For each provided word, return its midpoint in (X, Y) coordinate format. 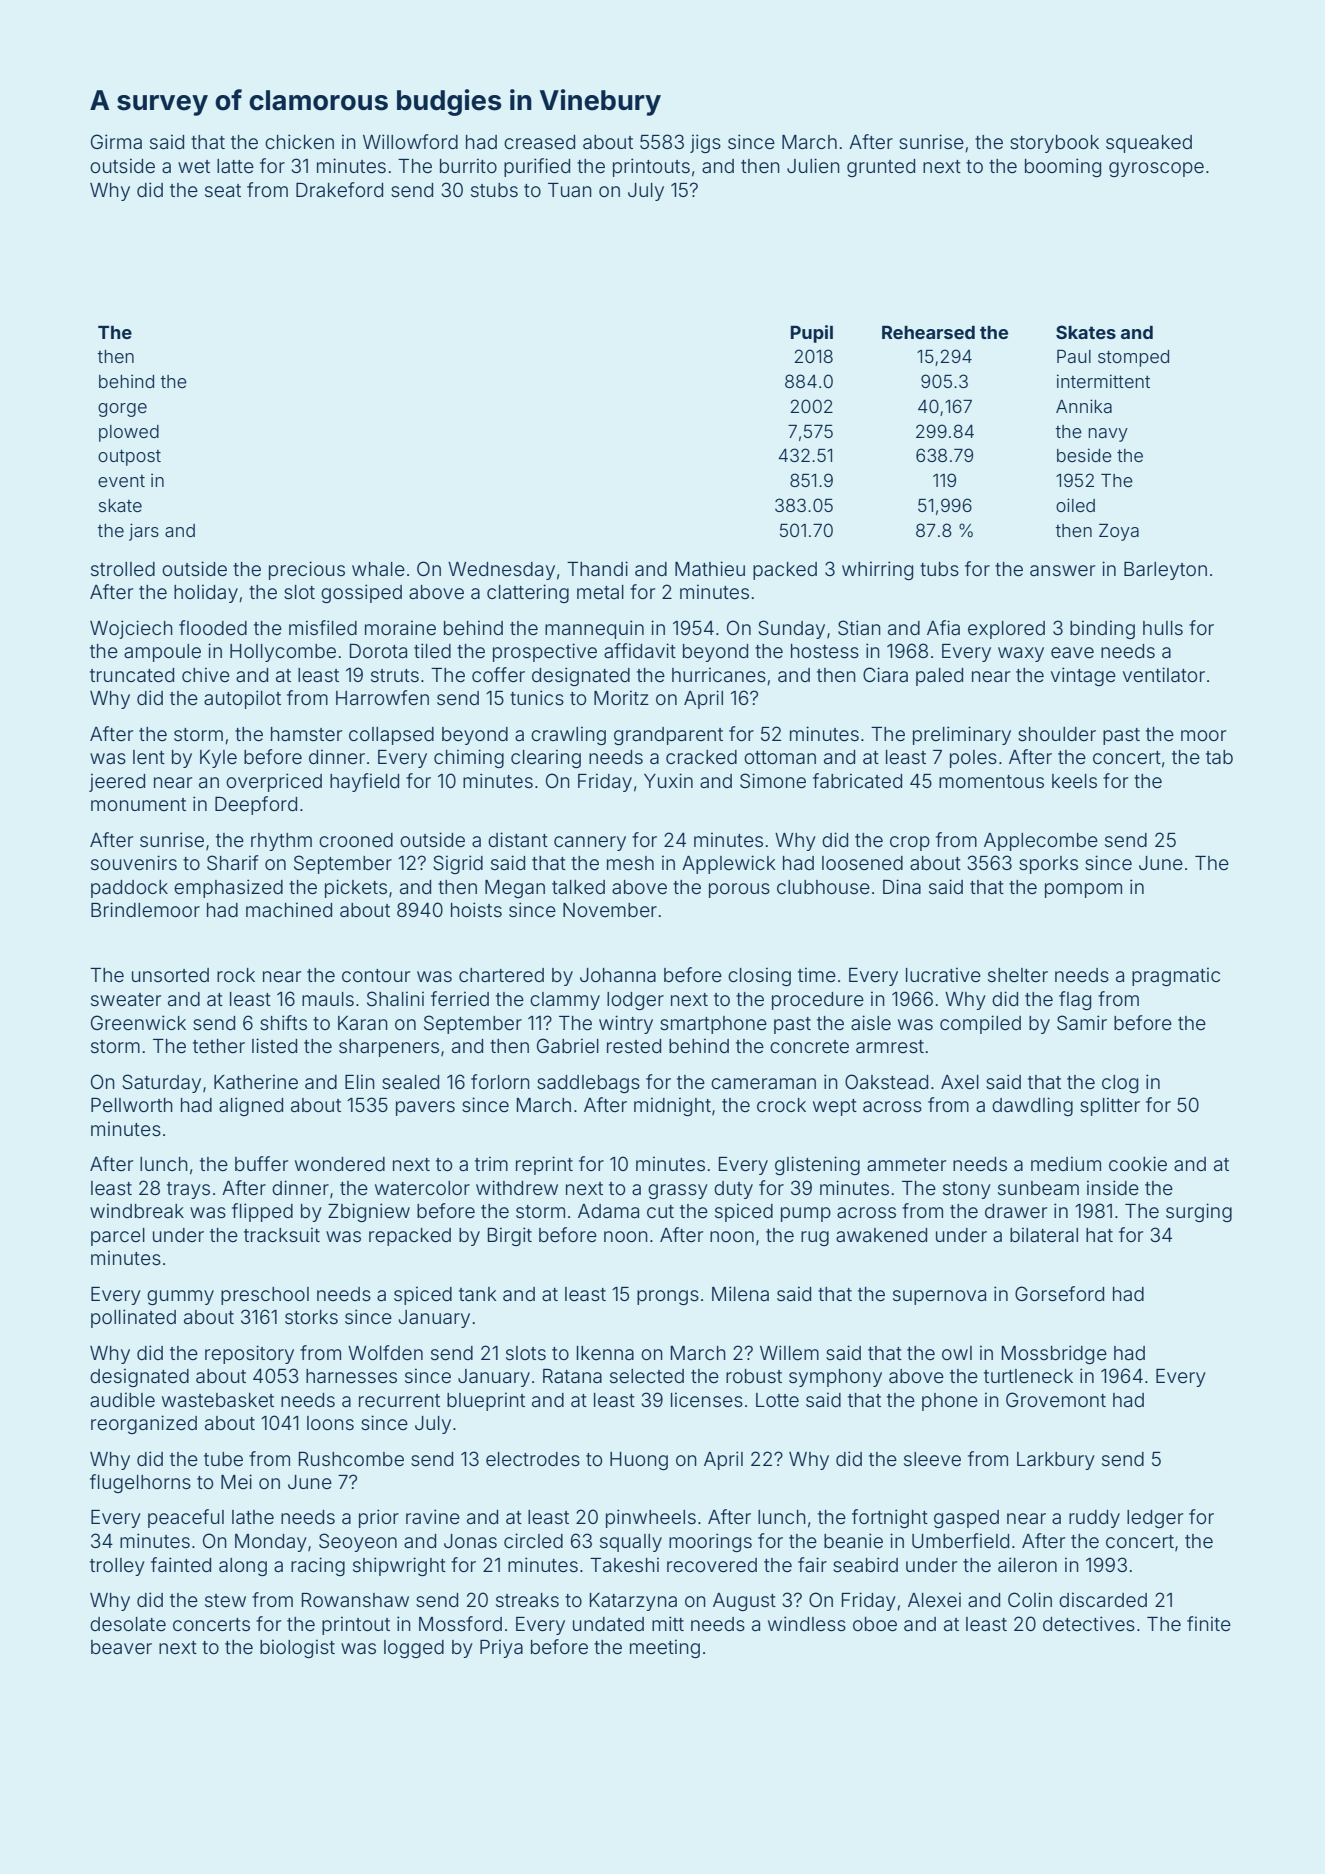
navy (1108, 435)
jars (144, 532)
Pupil (812, 334)
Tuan (570, 190)
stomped (1133, 358)
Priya (501, 1648)
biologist (297, 1648)
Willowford (410, 141)
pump (806, 1214)
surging (1199, 1212)
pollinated (133, 1318)
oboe (875, 1624)
